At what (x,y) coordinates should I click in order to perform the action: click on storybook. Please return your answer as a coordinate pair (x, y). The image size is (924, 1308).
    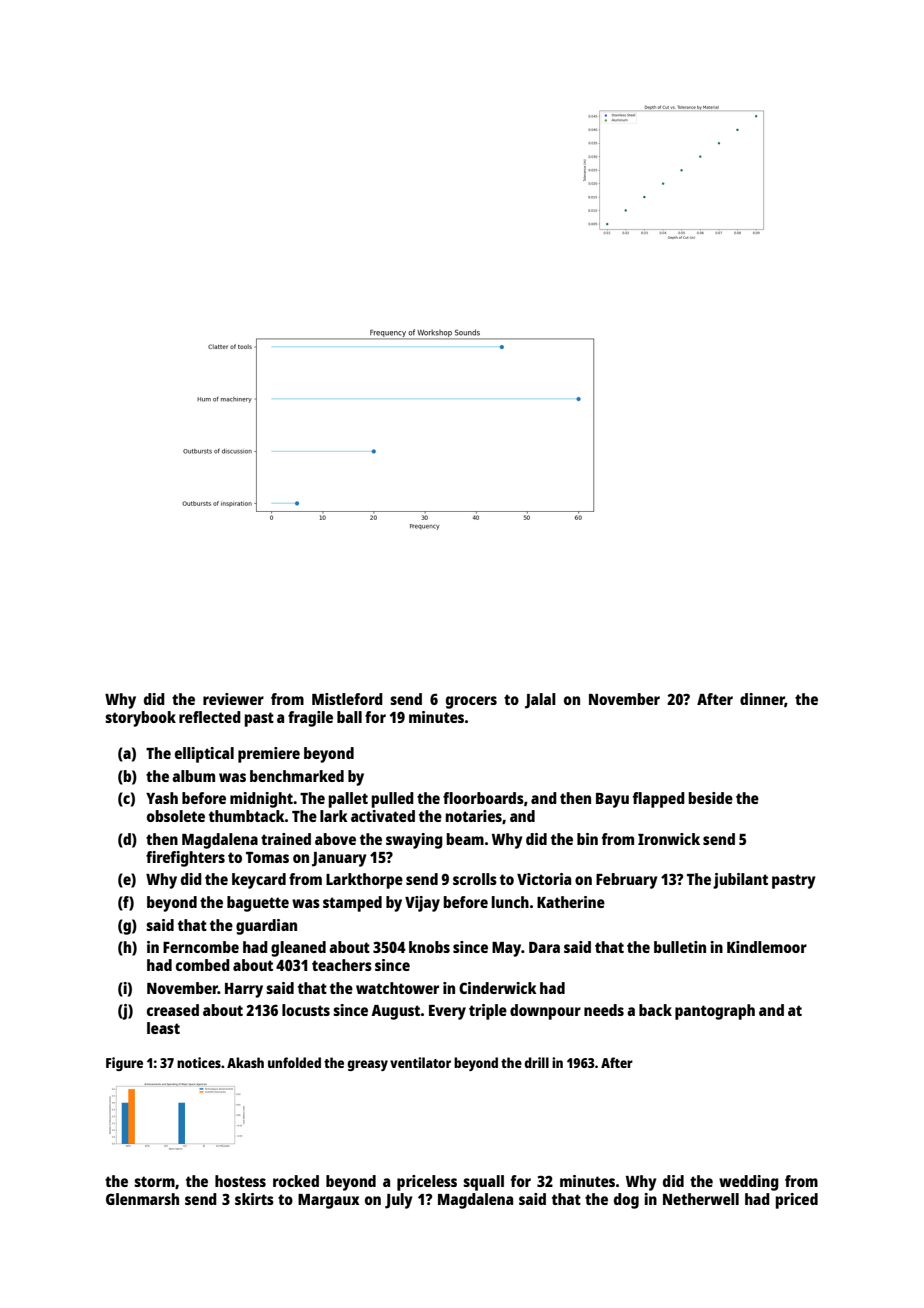
    Looking at the image, I should click on (140, 719).
